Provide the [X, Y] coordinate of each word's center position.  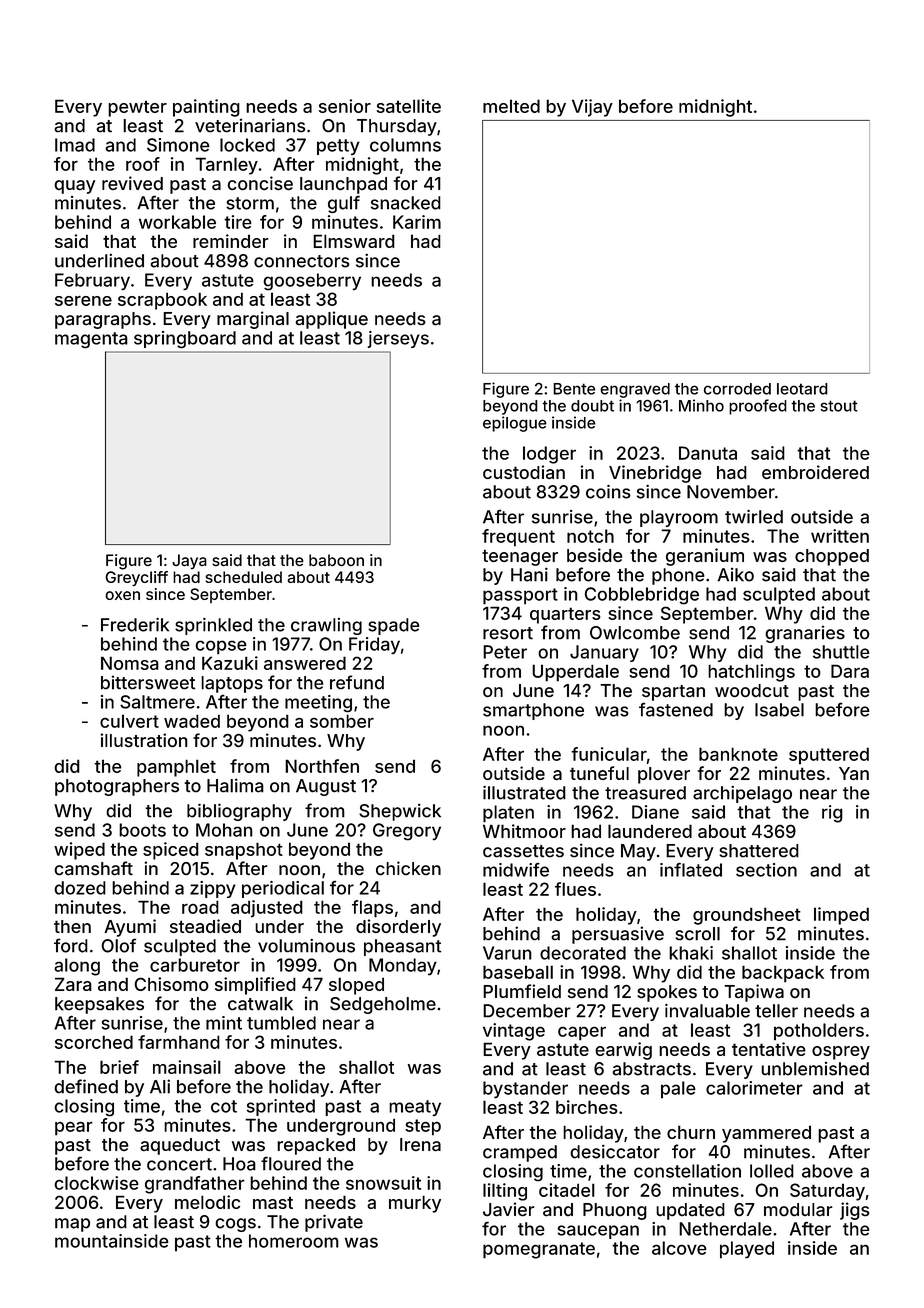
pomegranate [539, 1250]
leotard [802, 389]
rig [832, 814]
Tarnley [226, 166]
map [72, 1225]
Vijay [592, 108]
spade [393, 626]
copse [221, 647]
